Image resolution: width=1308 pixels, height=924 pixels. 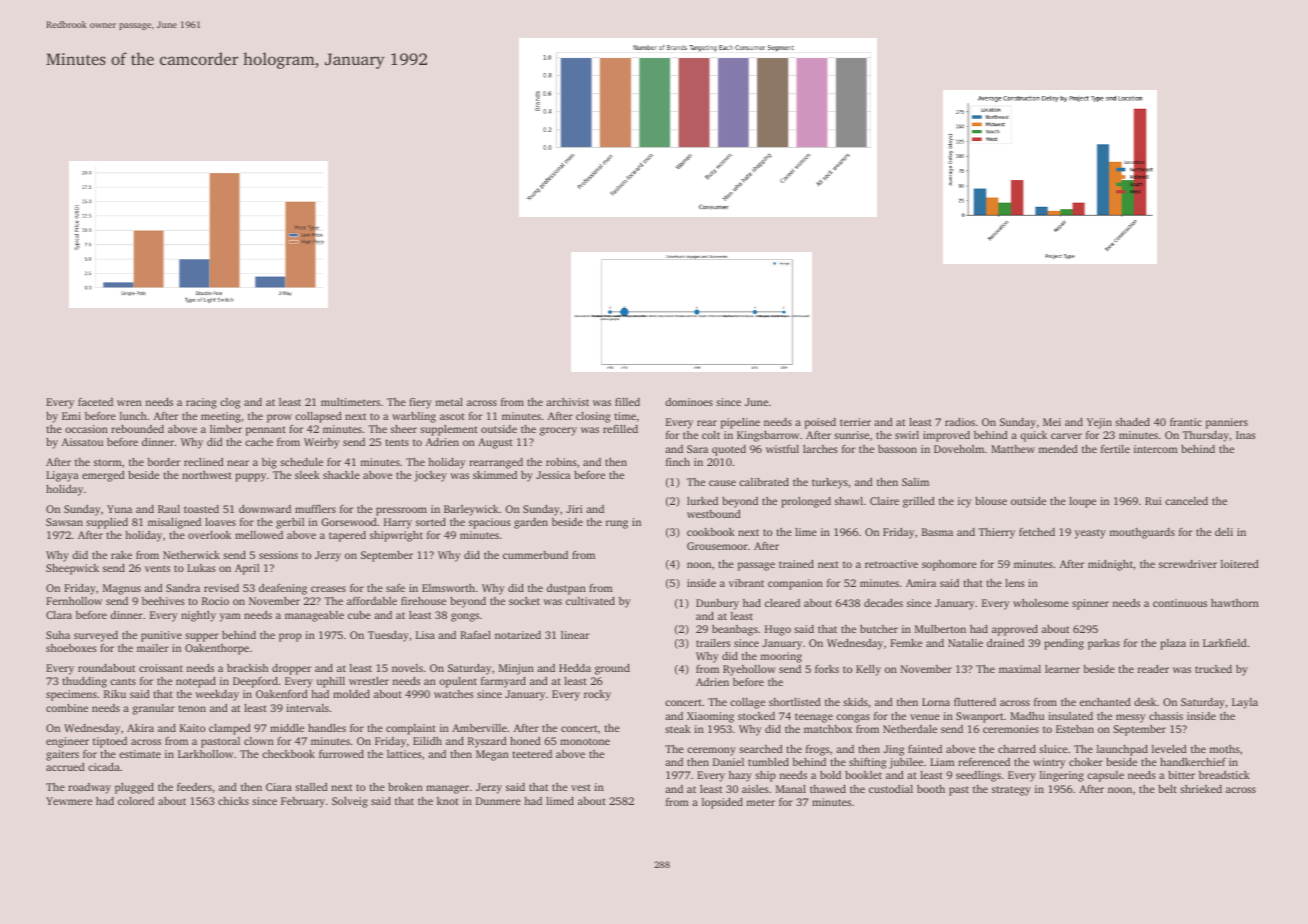 I want to click on yeasty, so click(x=1090, y=534).
